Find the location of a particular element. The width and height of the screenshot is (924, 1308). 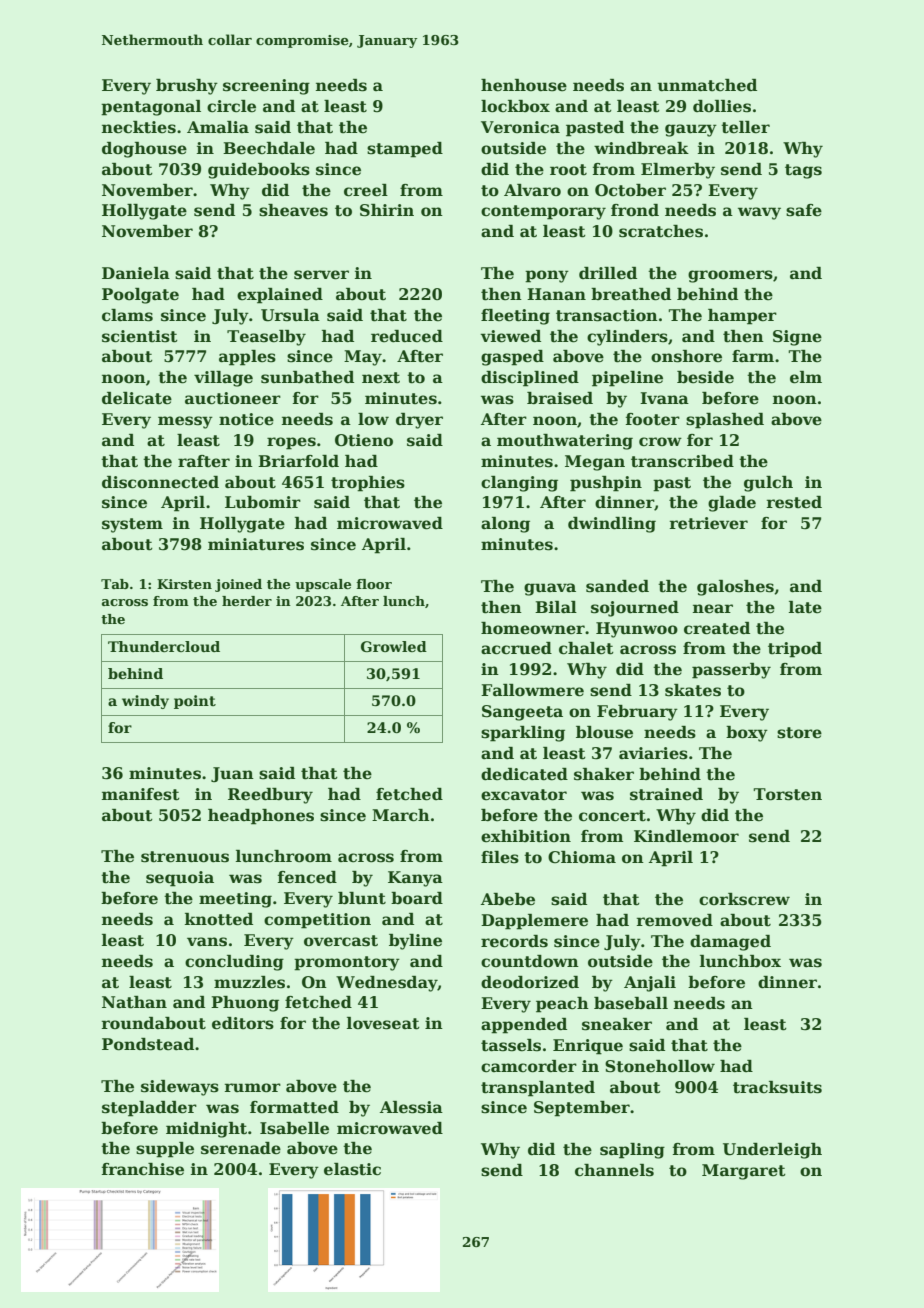

Briarfold is located at coordinates (298, 461).
